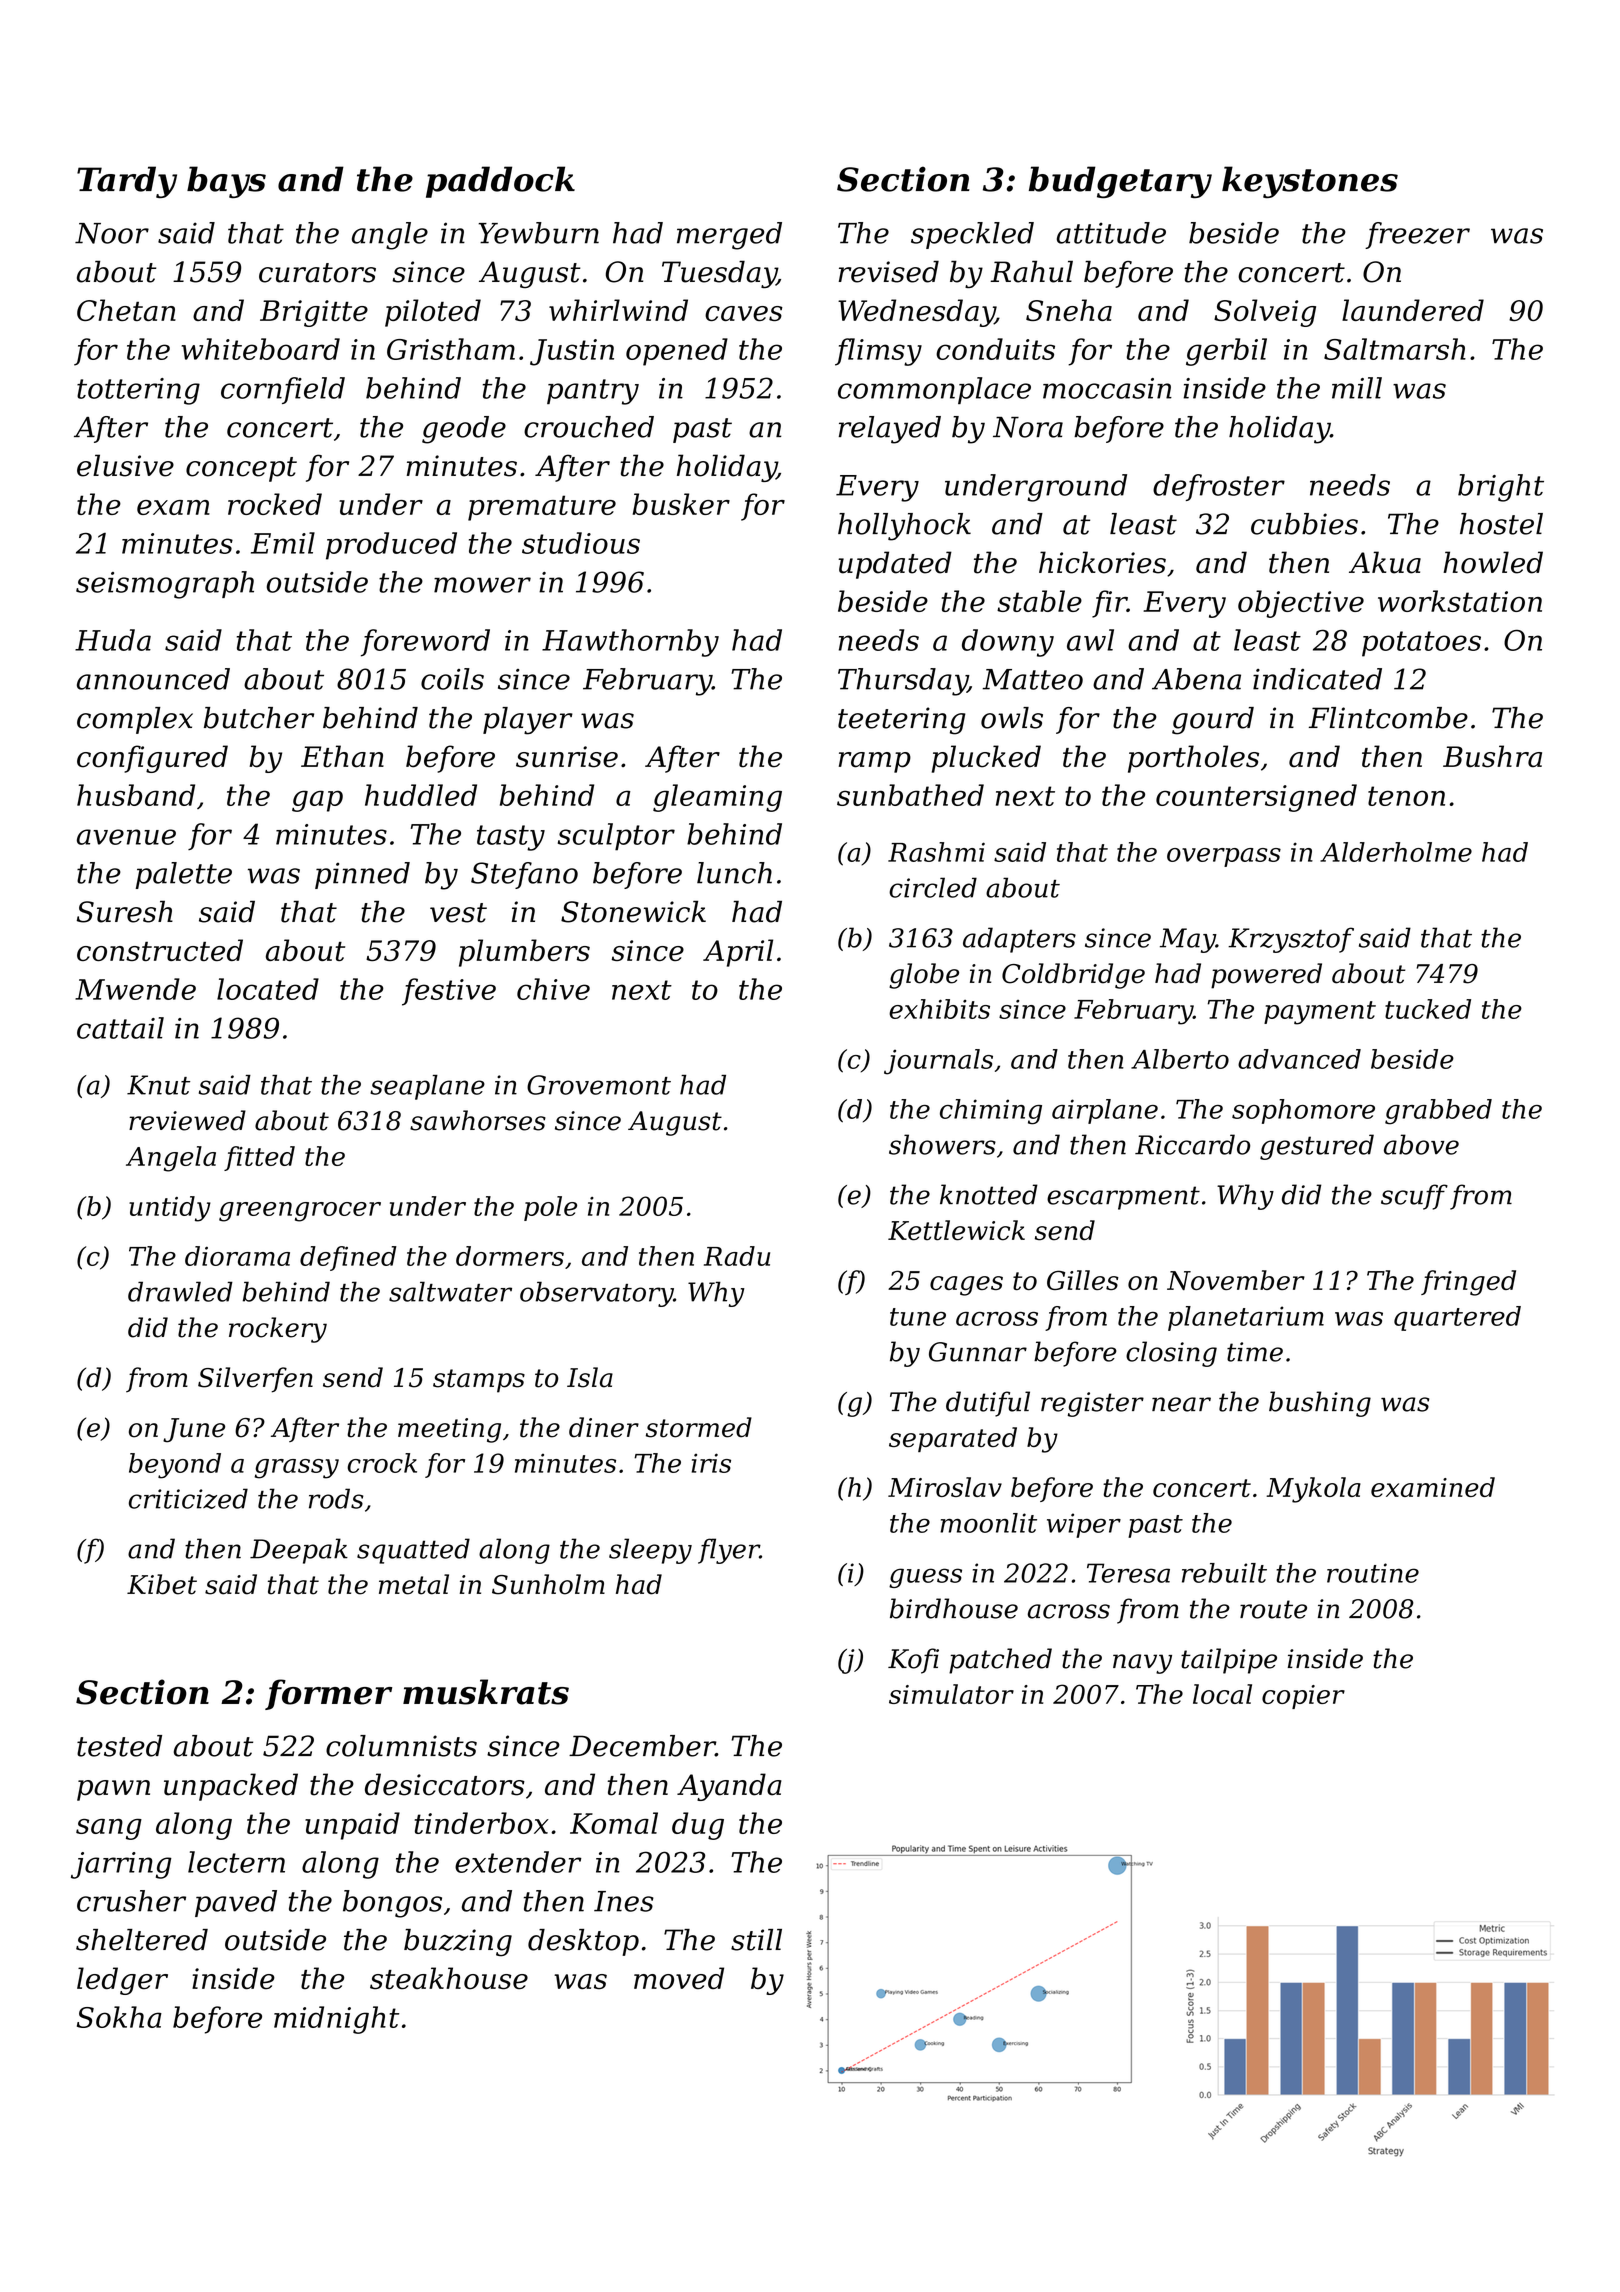 This image has height=2292, width=1620. Describe the element at coordinates (1388, 718) in the image. I see `Flintcombe` at that location.
